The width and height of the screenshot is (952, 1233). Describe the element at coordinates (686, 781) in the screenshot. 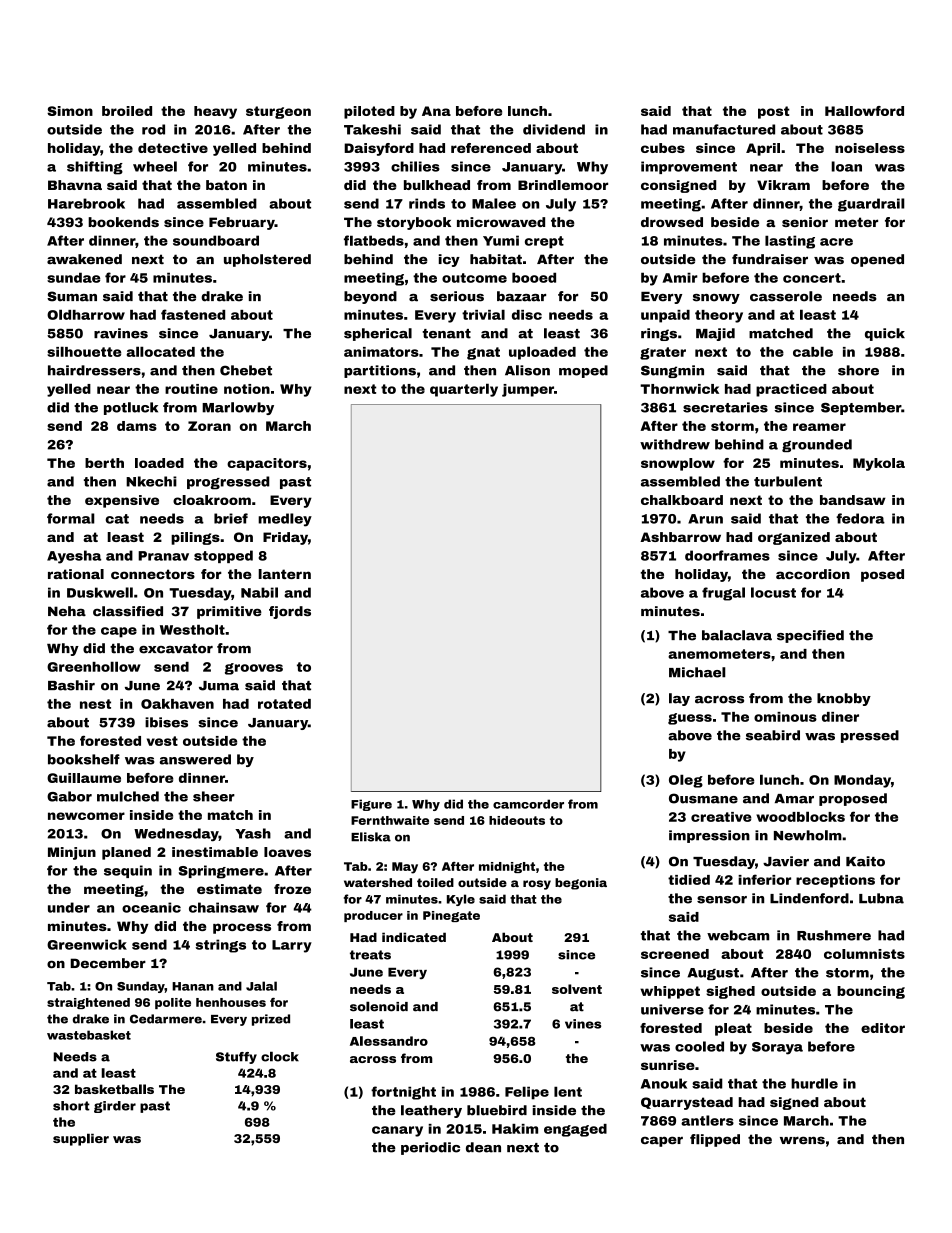

I see `Oleg` at that location.
